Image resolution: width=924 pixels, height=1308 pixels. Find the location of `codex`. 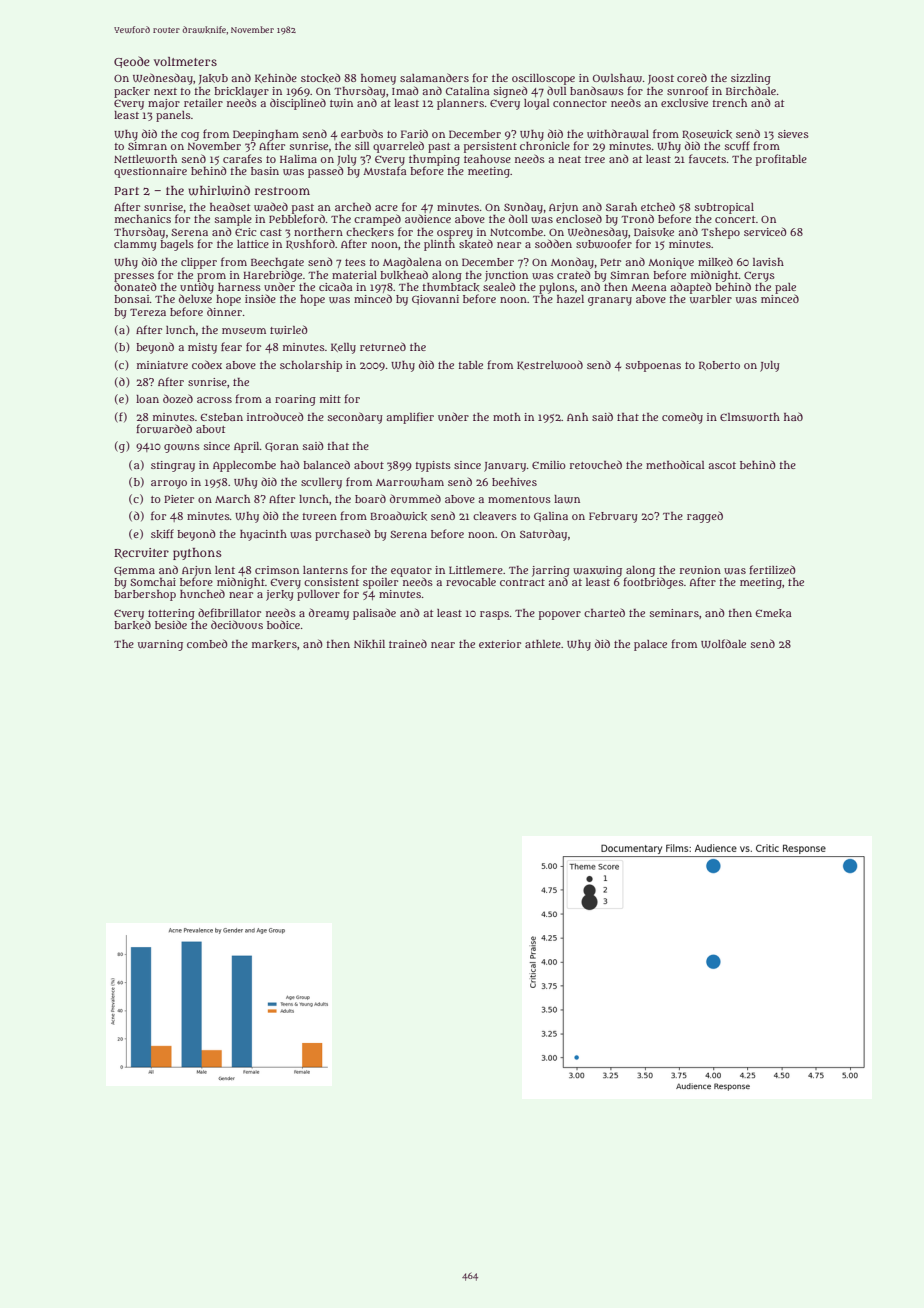

codex is located at coordinates (207, 364).
